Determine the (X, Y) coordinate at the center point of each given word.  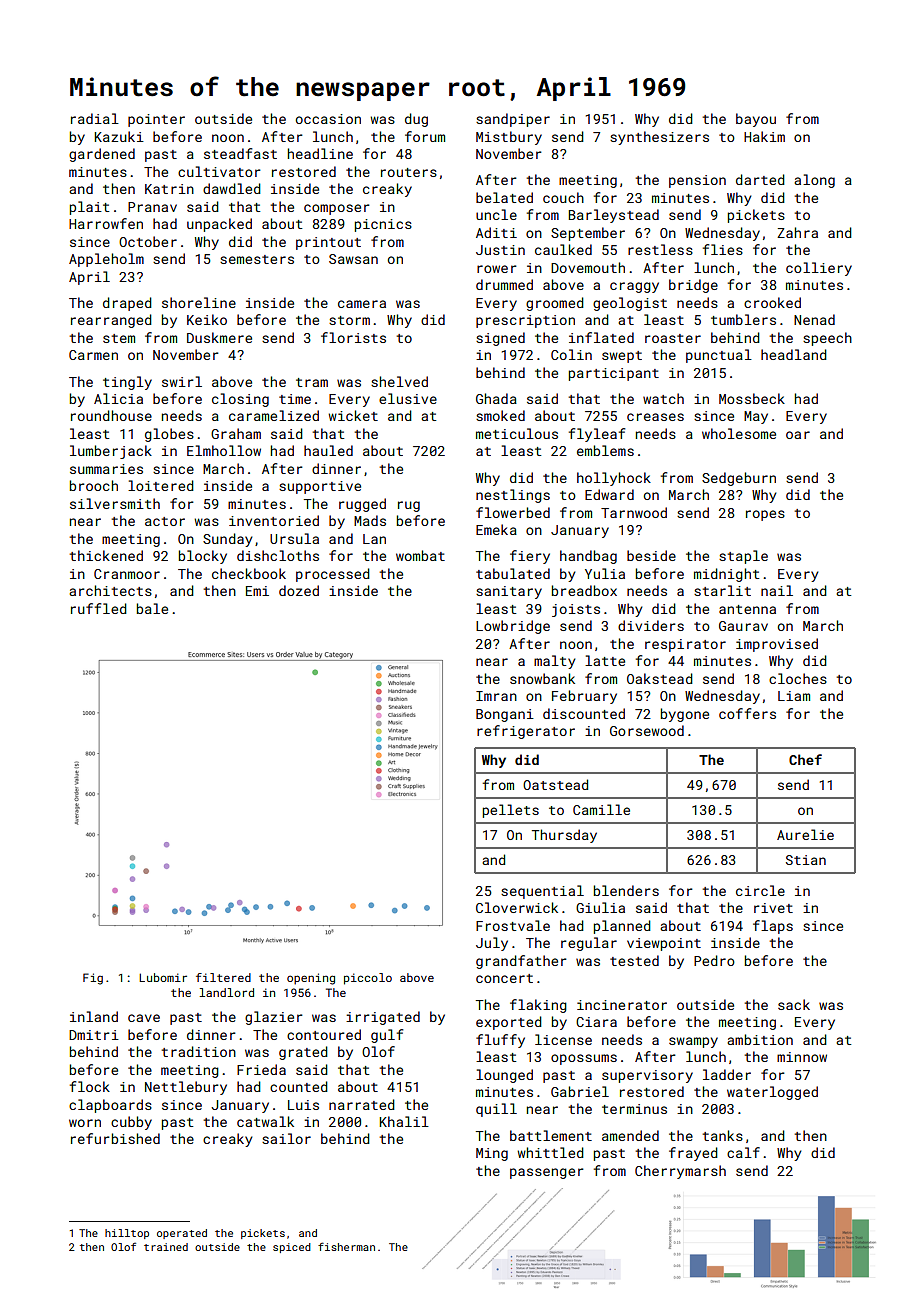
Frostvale (513, 925)
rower (497, 269)
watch (663, 398)
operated (182, 1234)
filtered (223, 977)
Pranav (152, 207)
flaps (773, 927)
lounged (504, 1076)
